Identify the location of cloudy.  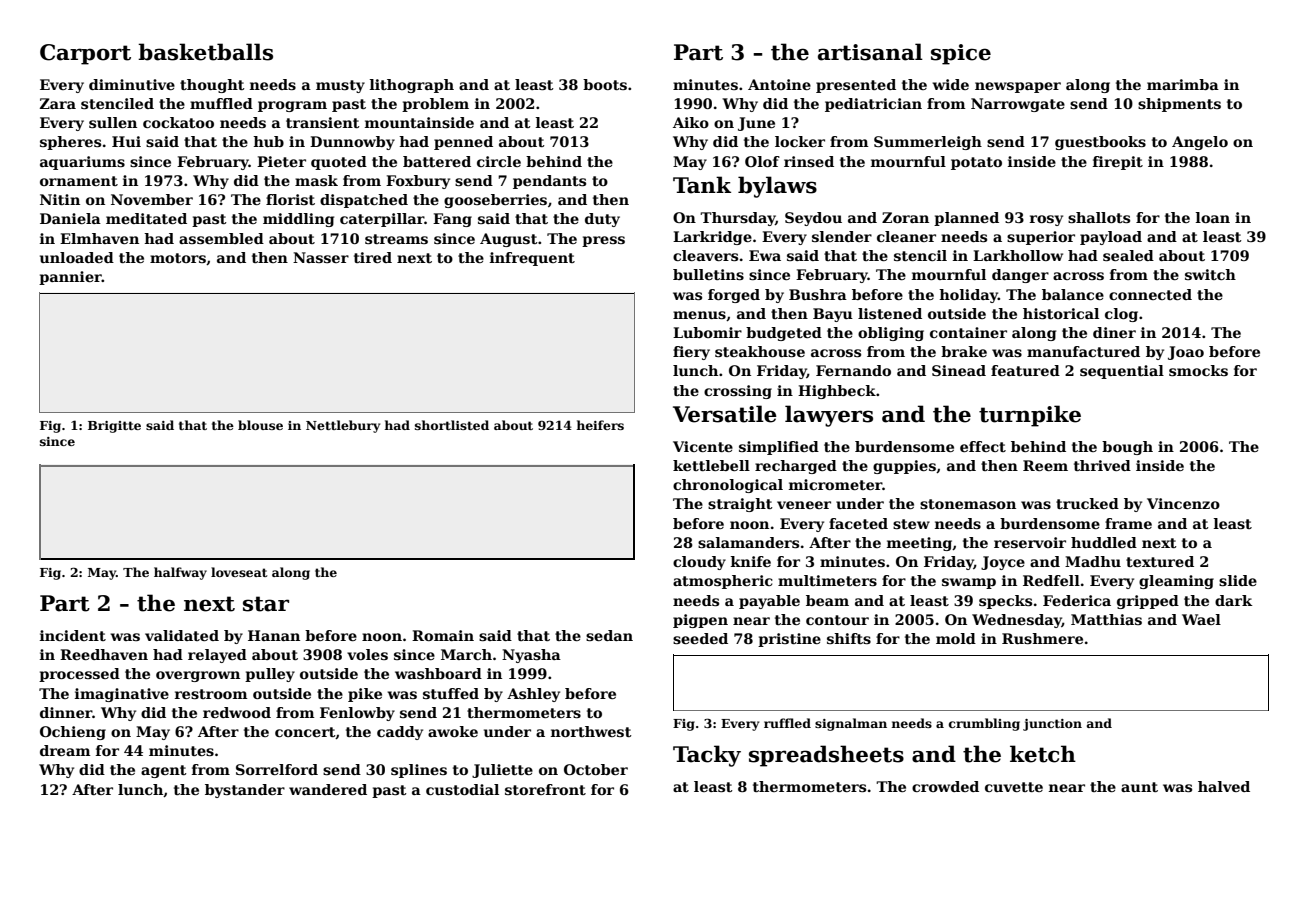
(699, 563).
